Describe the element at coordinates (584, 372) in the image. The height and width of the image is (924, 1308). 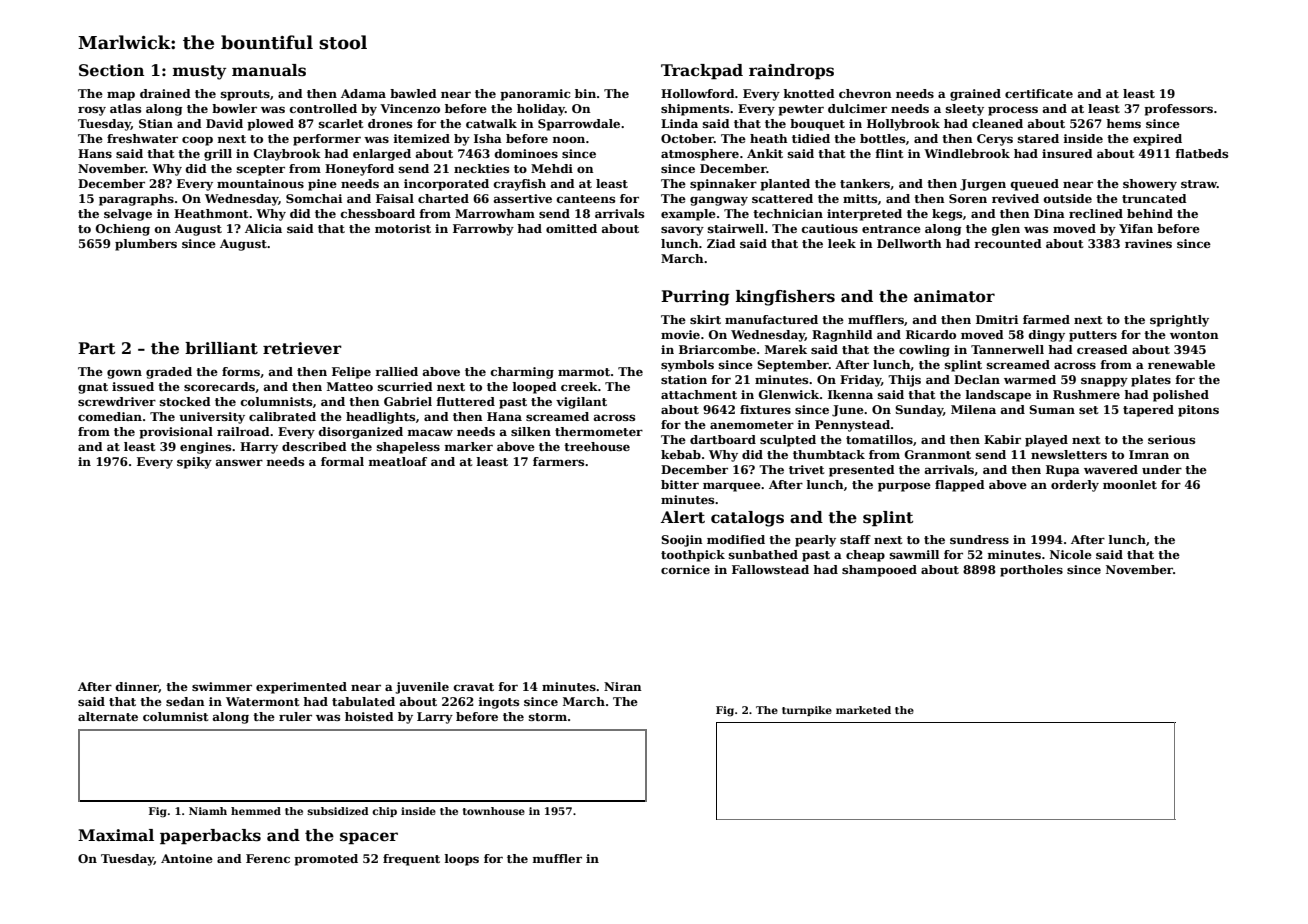
I see `marmot` at that location.
